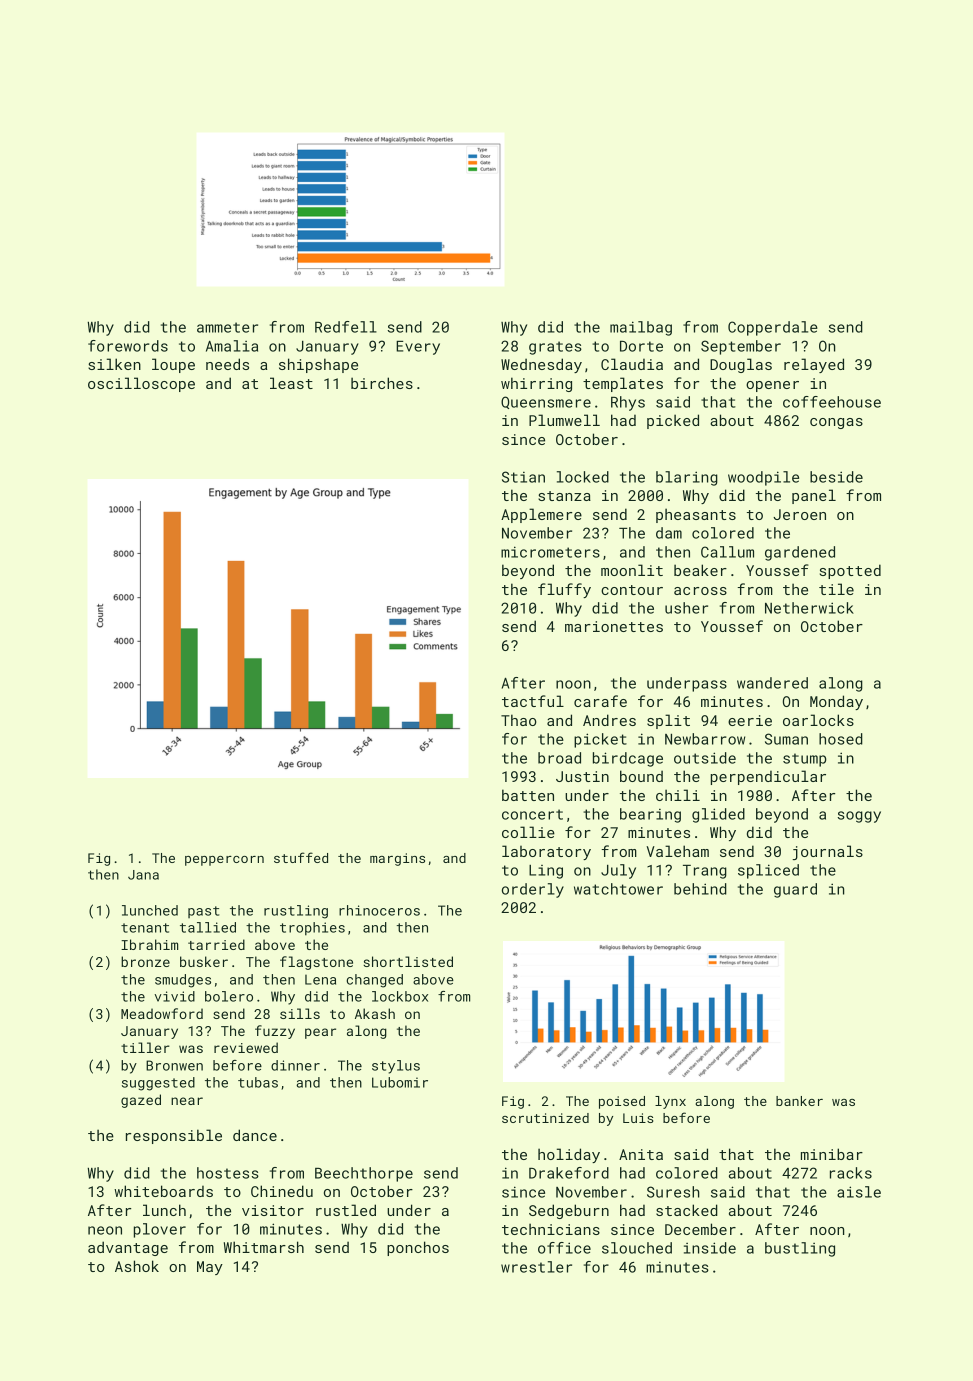 Image resolution: width=973 pixels, height=1381 pixels. What do you see at coordinates (408, 961) in the document?
I see `shortlisted` at bounding box center [408, 961].
